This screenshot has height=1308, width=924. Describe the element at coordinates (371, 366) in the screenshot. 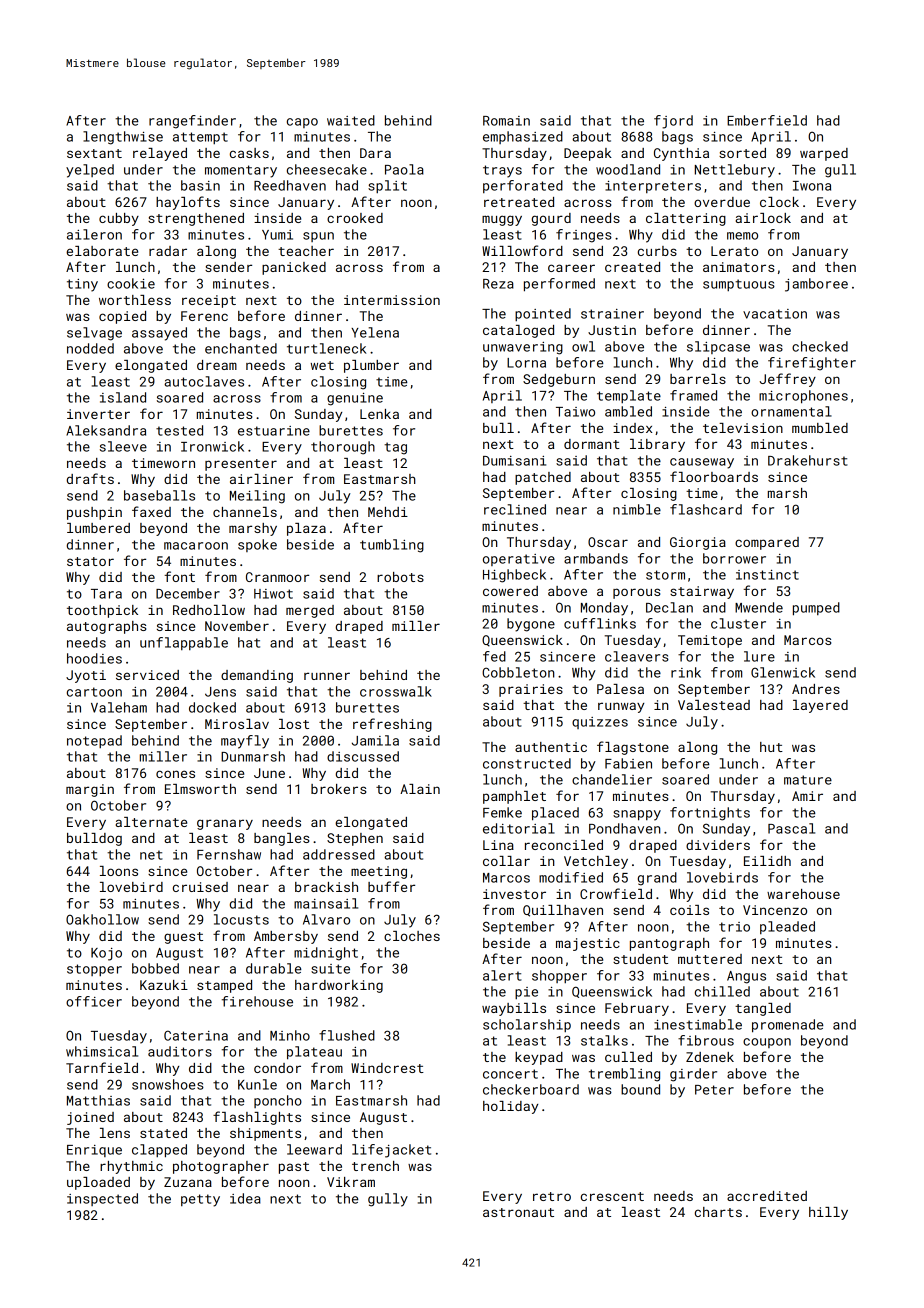

I see `plumber` at that location.
